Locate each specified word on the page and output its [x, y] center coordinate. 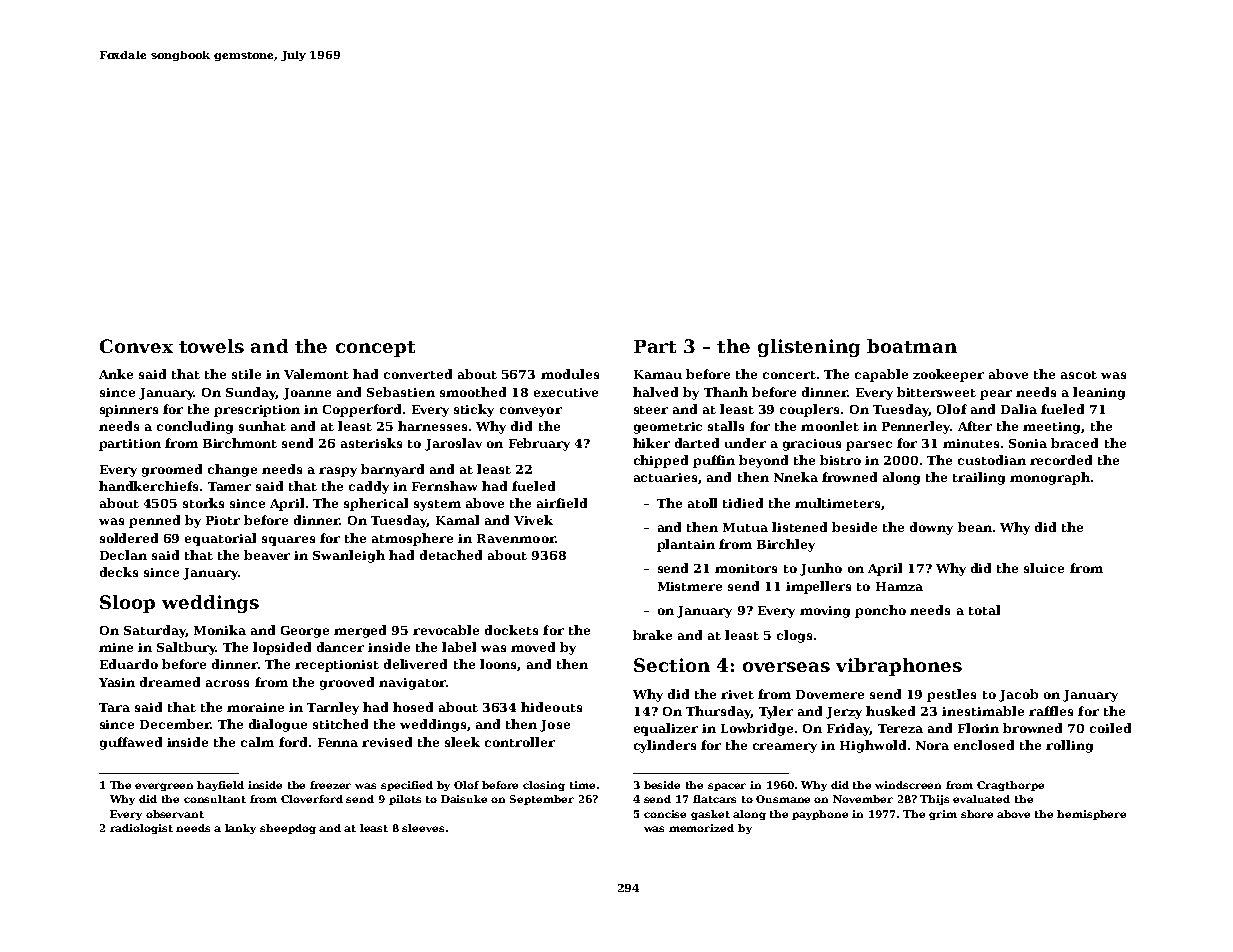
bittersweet [936, 392]
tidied [743, 503]
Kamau [658, 374]
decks [119, 572]
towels [211, 346]
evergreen [164, 787]
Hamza [899, 586]
